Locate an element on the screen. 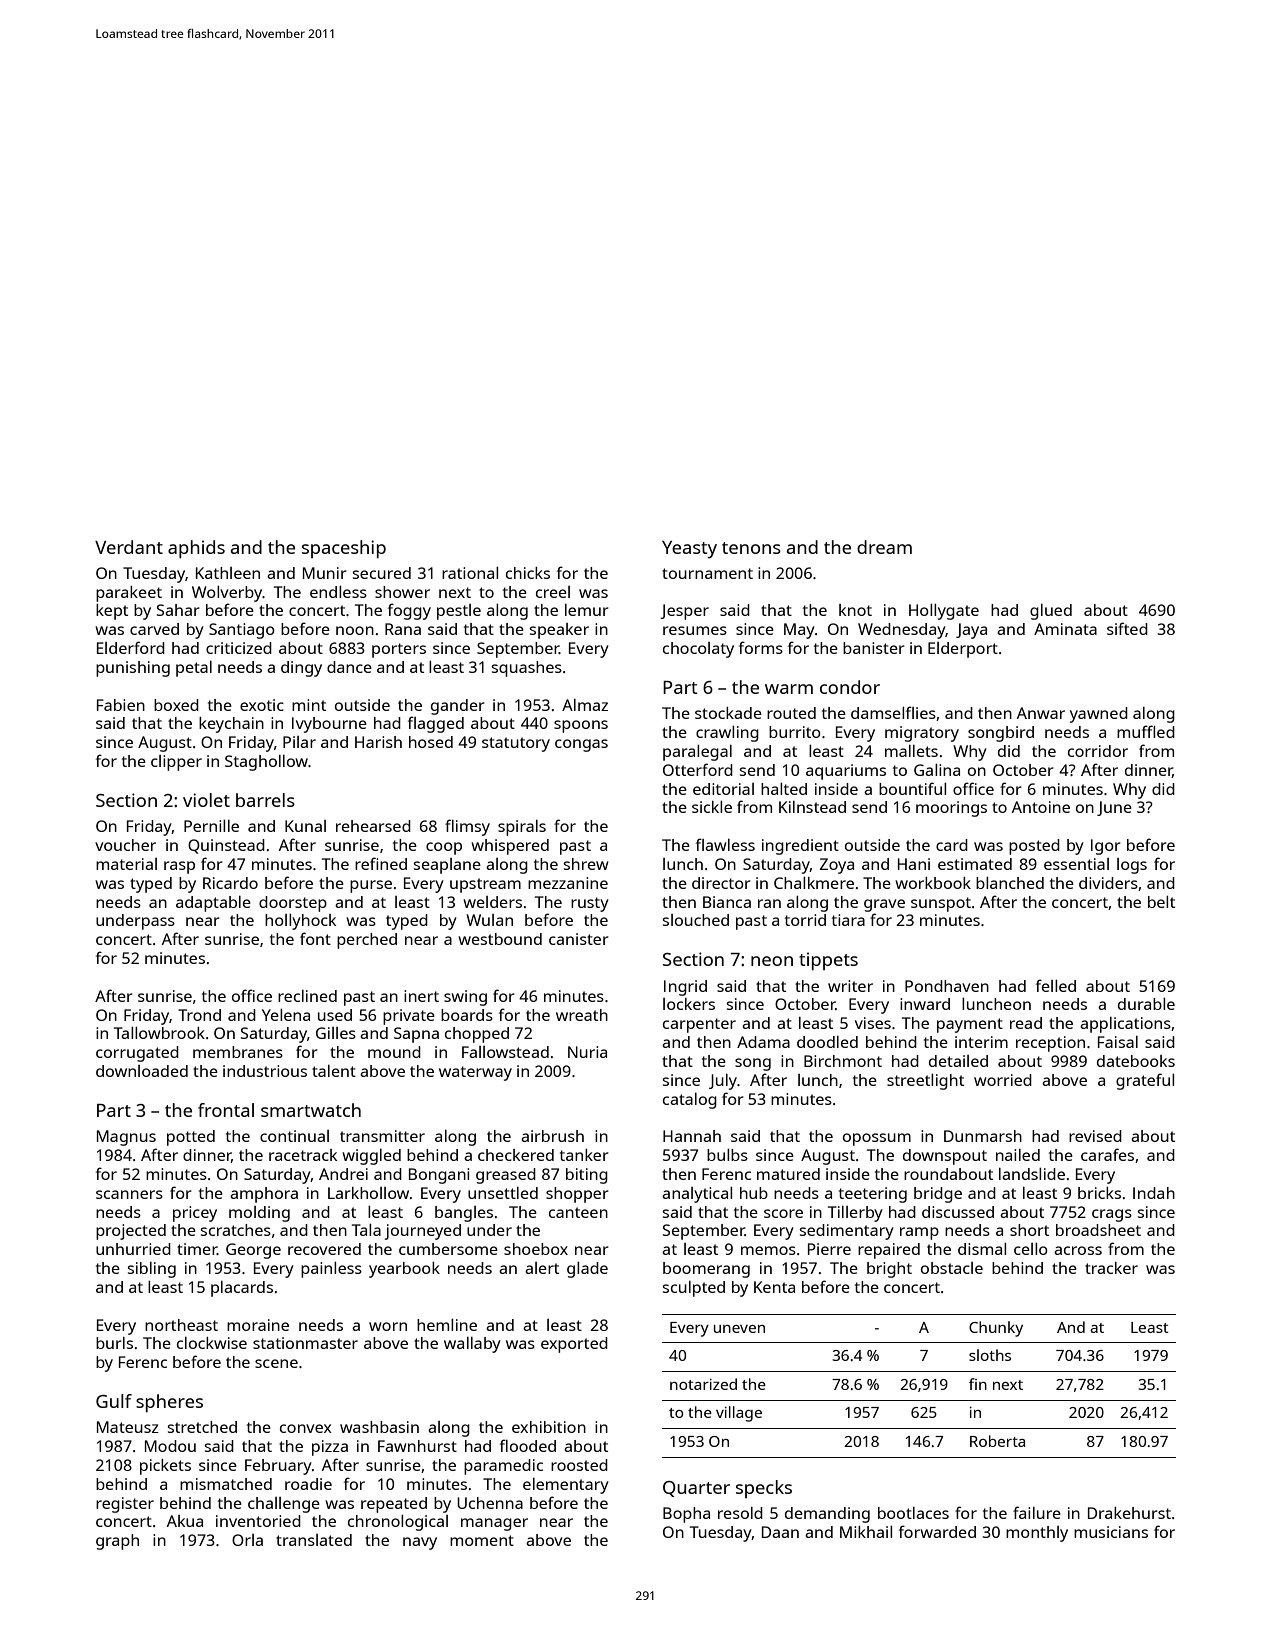  Jaya is located at coordinates (971, 631).
